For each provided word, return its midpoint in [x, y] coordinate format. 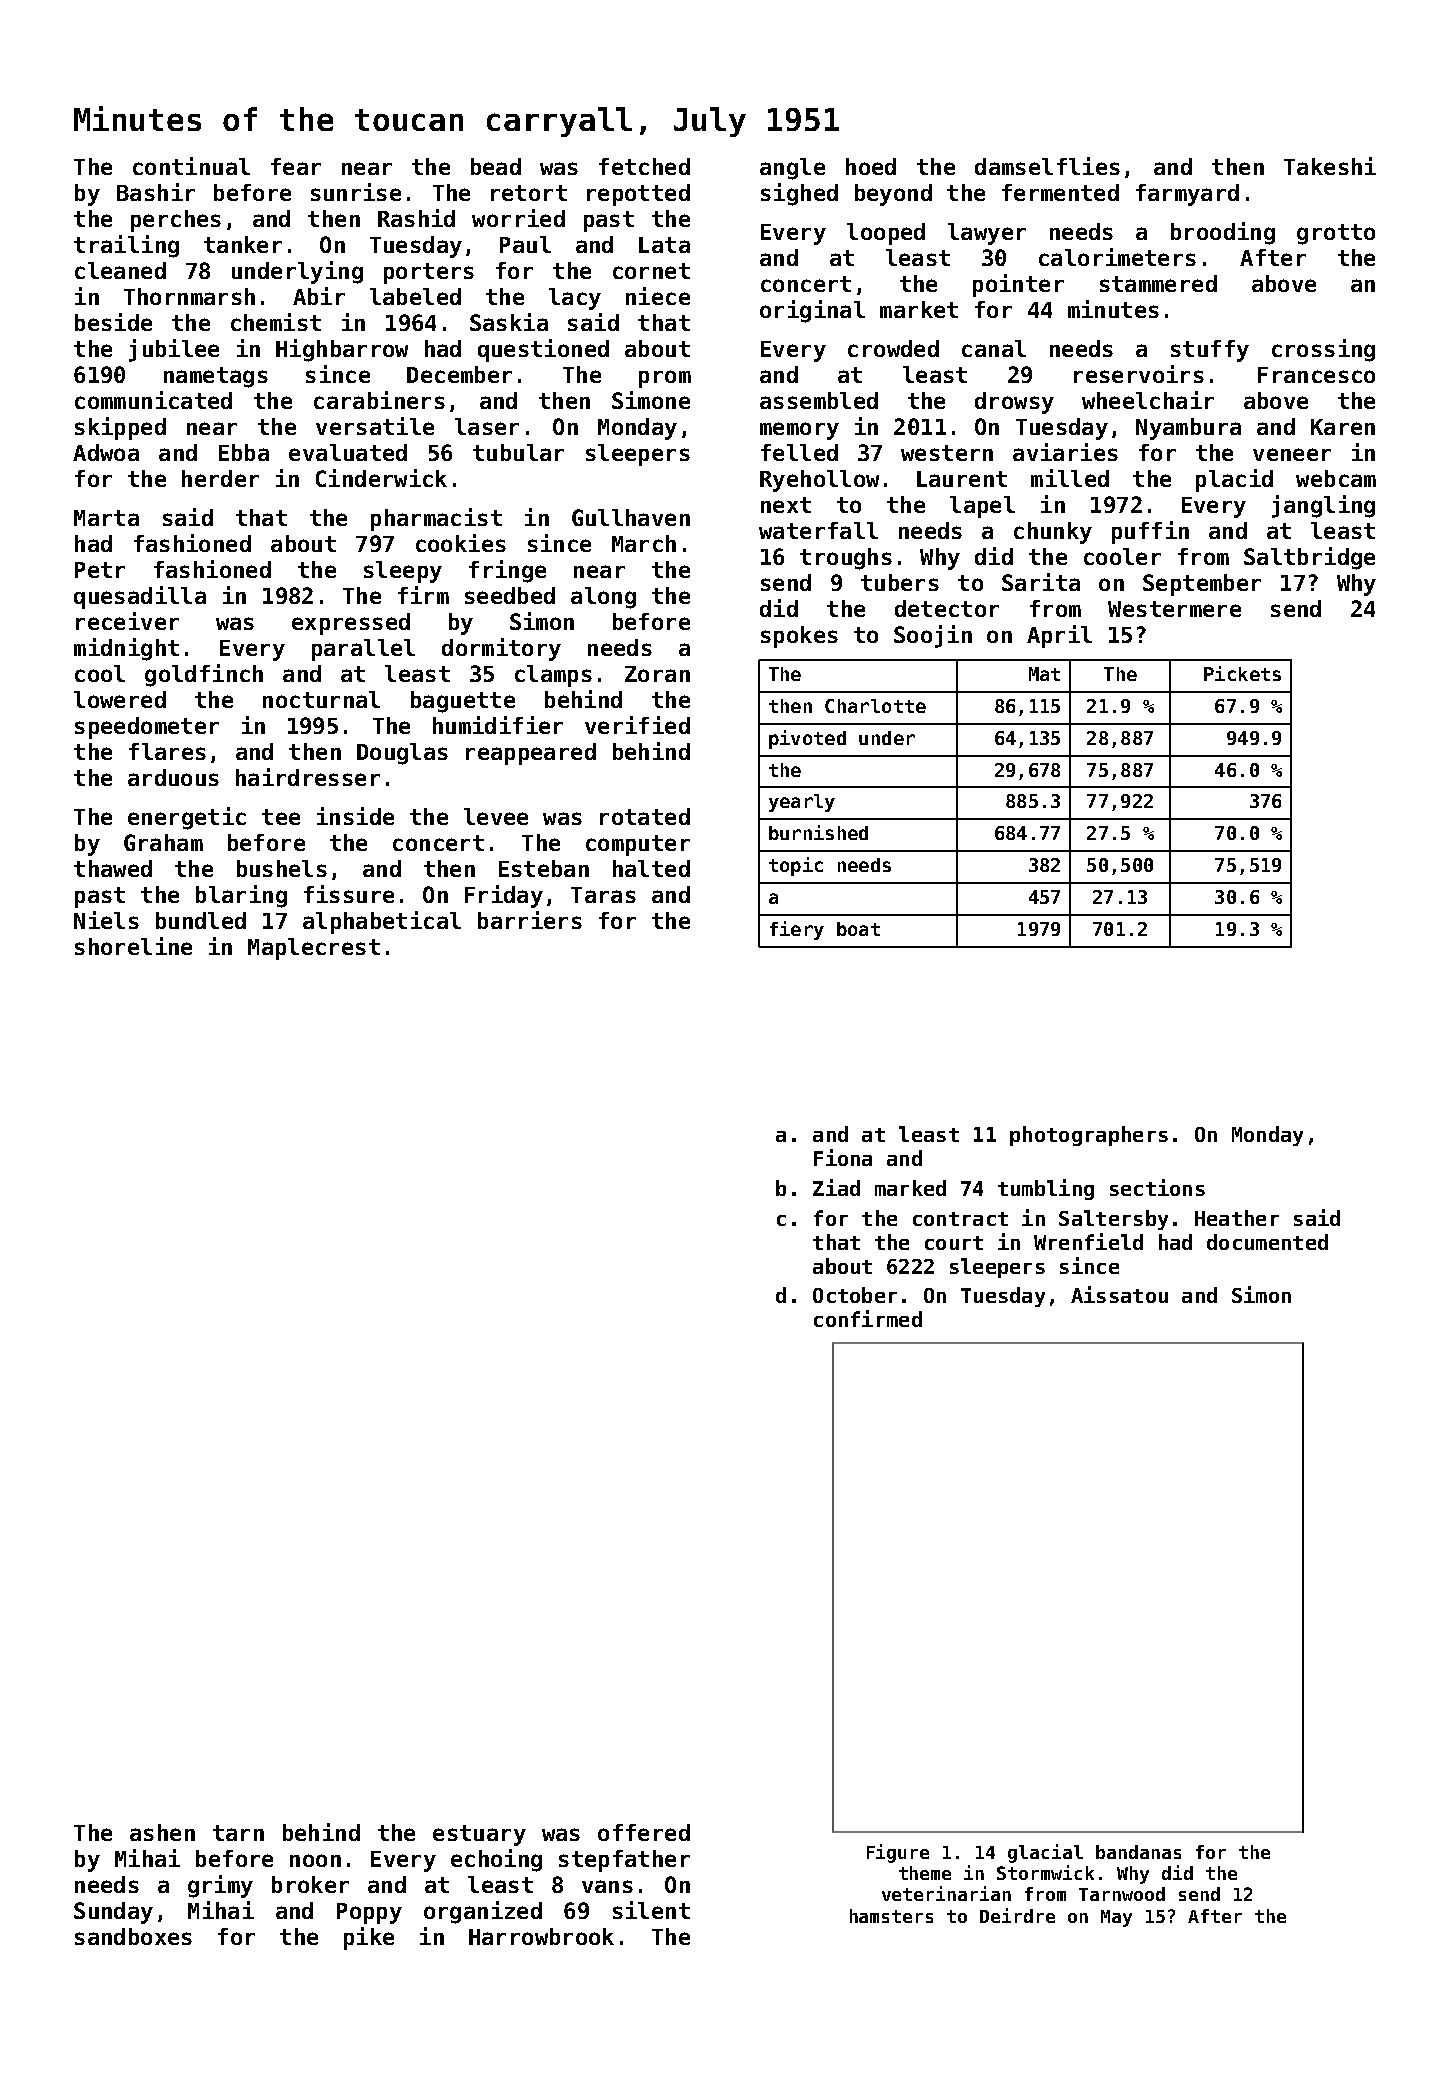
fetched [644, 166]
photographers [1089, 1136]
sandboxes [133, 1936]
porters [429, 273]
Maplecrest [314, 949]
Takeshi [1330, 166]
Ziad [836, 1187]
